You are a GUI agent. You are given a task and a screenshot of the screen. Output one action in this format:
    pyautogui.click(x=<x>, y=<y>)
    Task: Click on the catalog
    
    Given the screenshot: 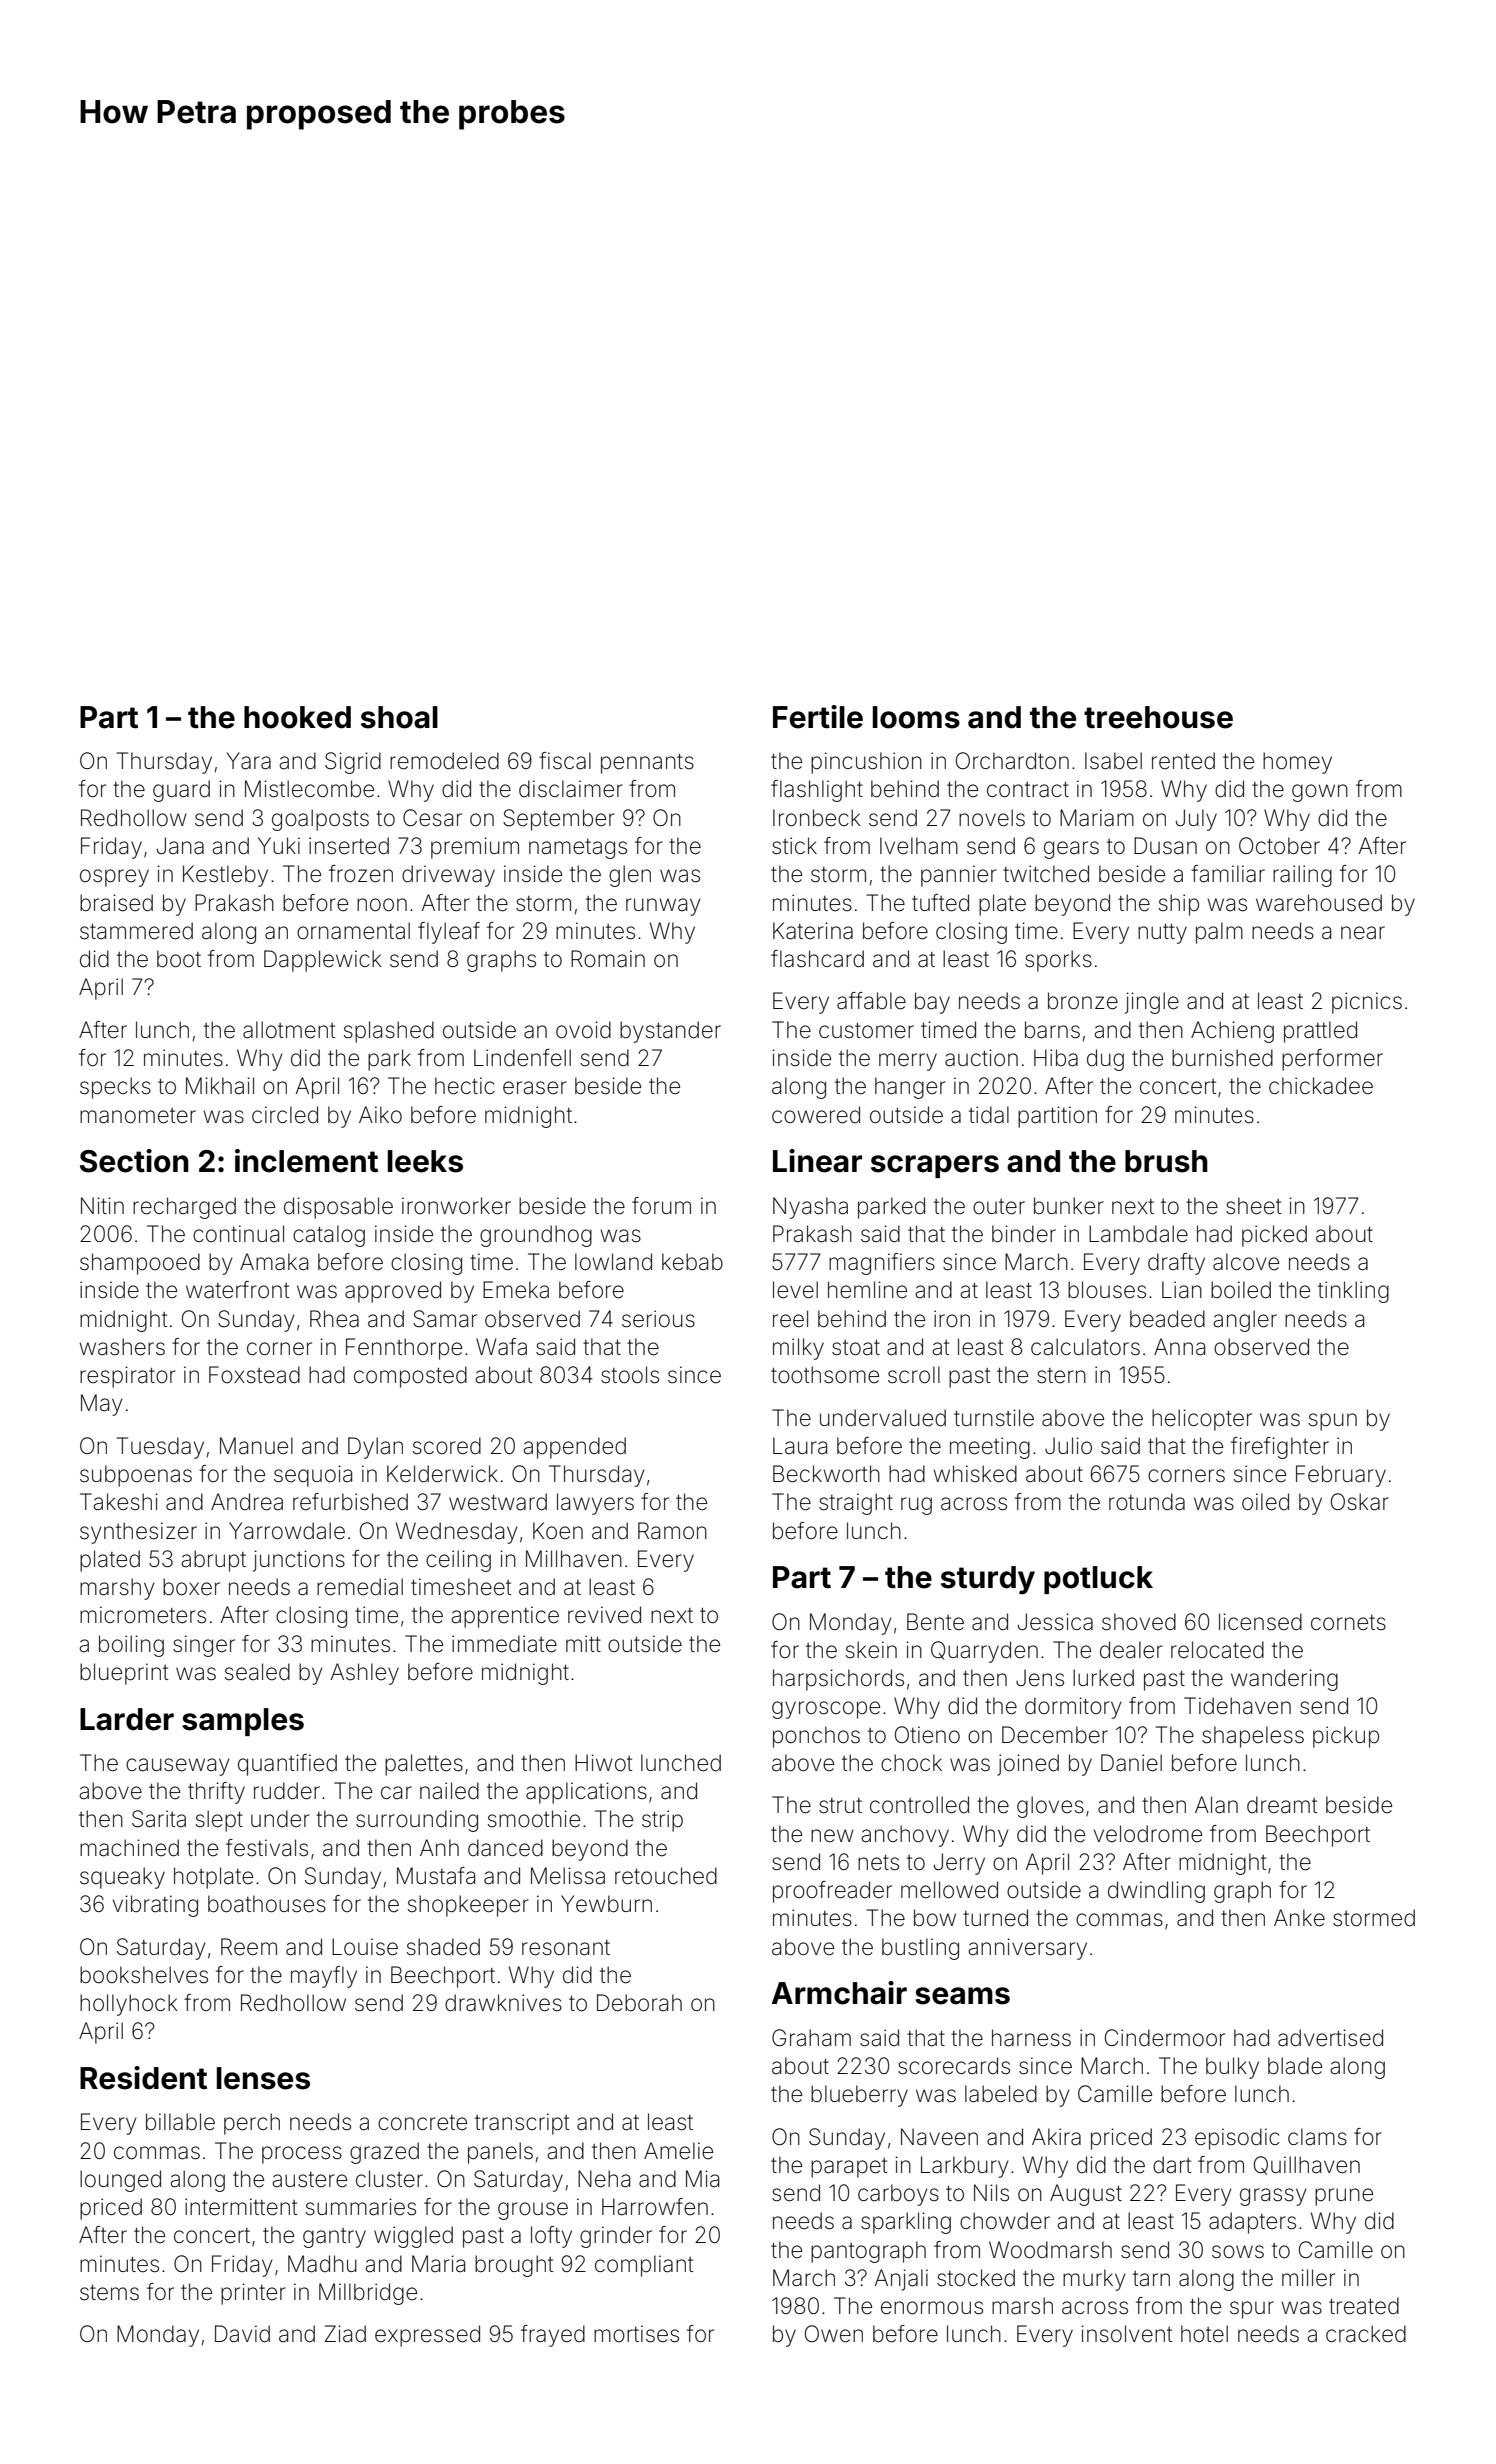 What is the action you would take?
    pyautogui.click(x=329, y=1236)
